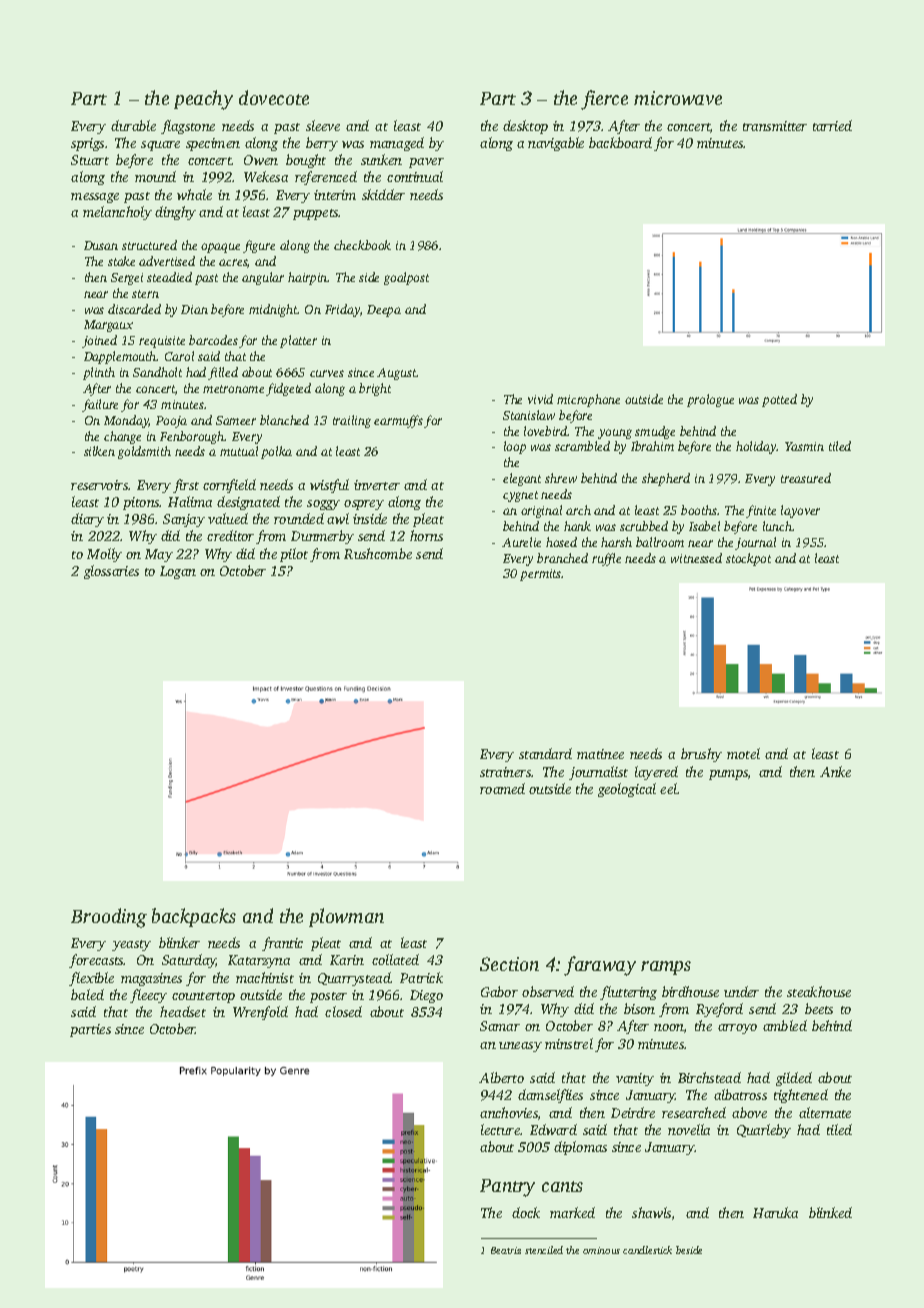  What do you see at coordinates (779, 400) in the document?
I see `potted` at bounding box center [779, 400].
